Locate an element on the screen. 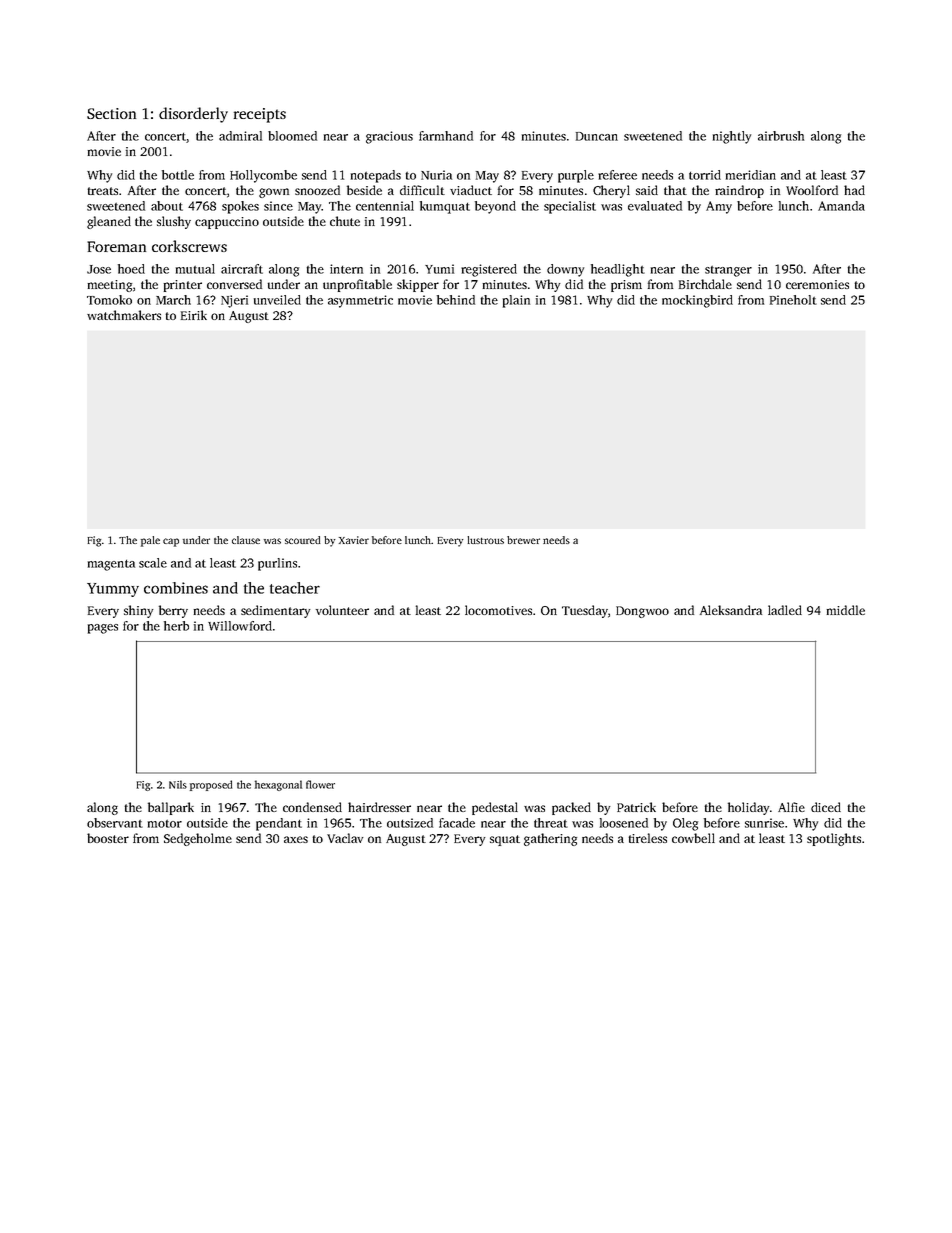 The image size is (952, 1233). airbrush is located at coordinates (781, 136).
